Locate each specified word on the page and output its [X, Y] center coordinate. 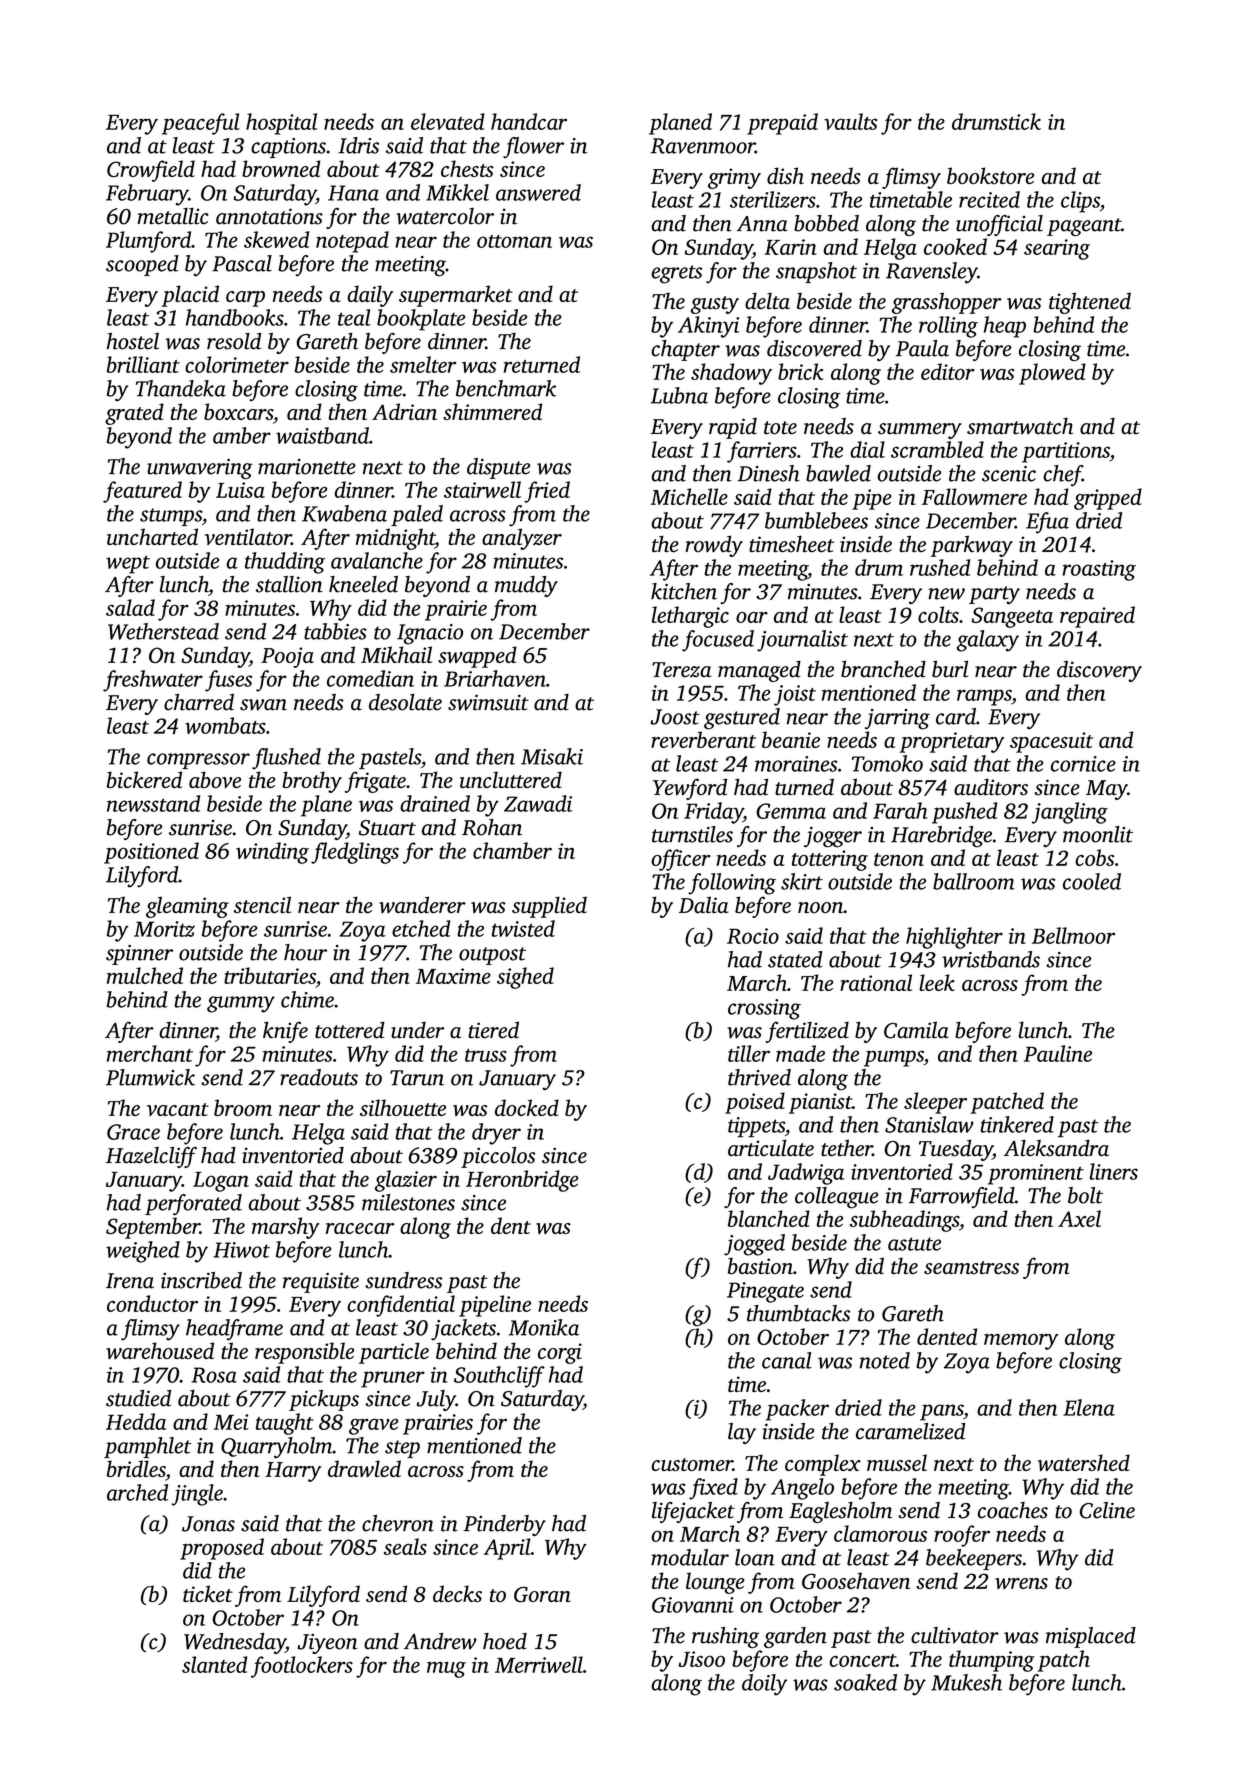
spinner [139, 955]
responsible [304, 1353]
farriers [762, 452]
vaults [851, 121]
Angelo [802, 1489]
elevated [448, 121]
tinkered [1017, 1124]
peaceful [201, 124]
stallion [289, 584]
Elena [1089, 1407]
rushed [940, 567]
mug [446, 1669]
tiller [749, 1053]
